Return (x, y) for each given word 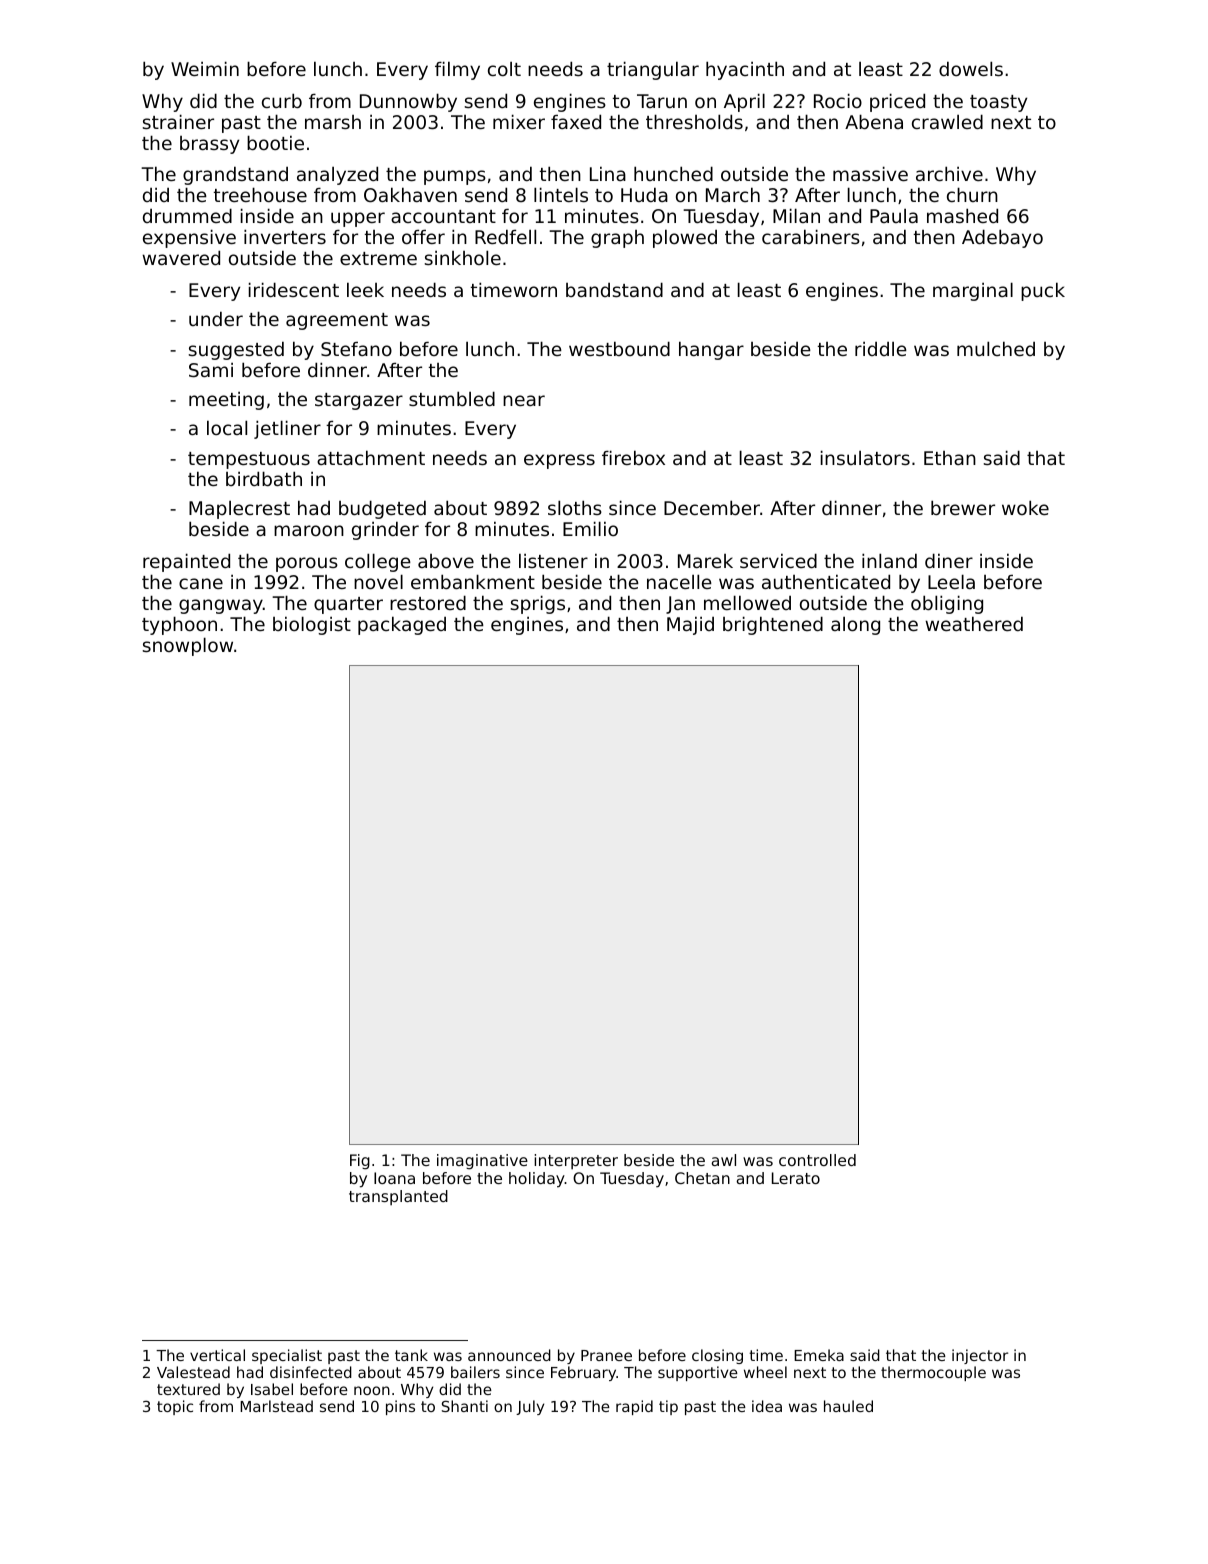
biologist (312, 625)
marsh (333, 122)
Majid (690, 626)
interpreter (576, 1161)
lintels (561, 194)
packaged (402, 625)
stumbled (452, 398)
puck (1043, 291)
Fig (360, 1162)
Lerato (796, 1178)
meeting (226, 401)
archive (949, 173)
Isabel (272, 1389)
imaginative (482, 1162)
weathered (974, 623)
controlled (817, 1160)
